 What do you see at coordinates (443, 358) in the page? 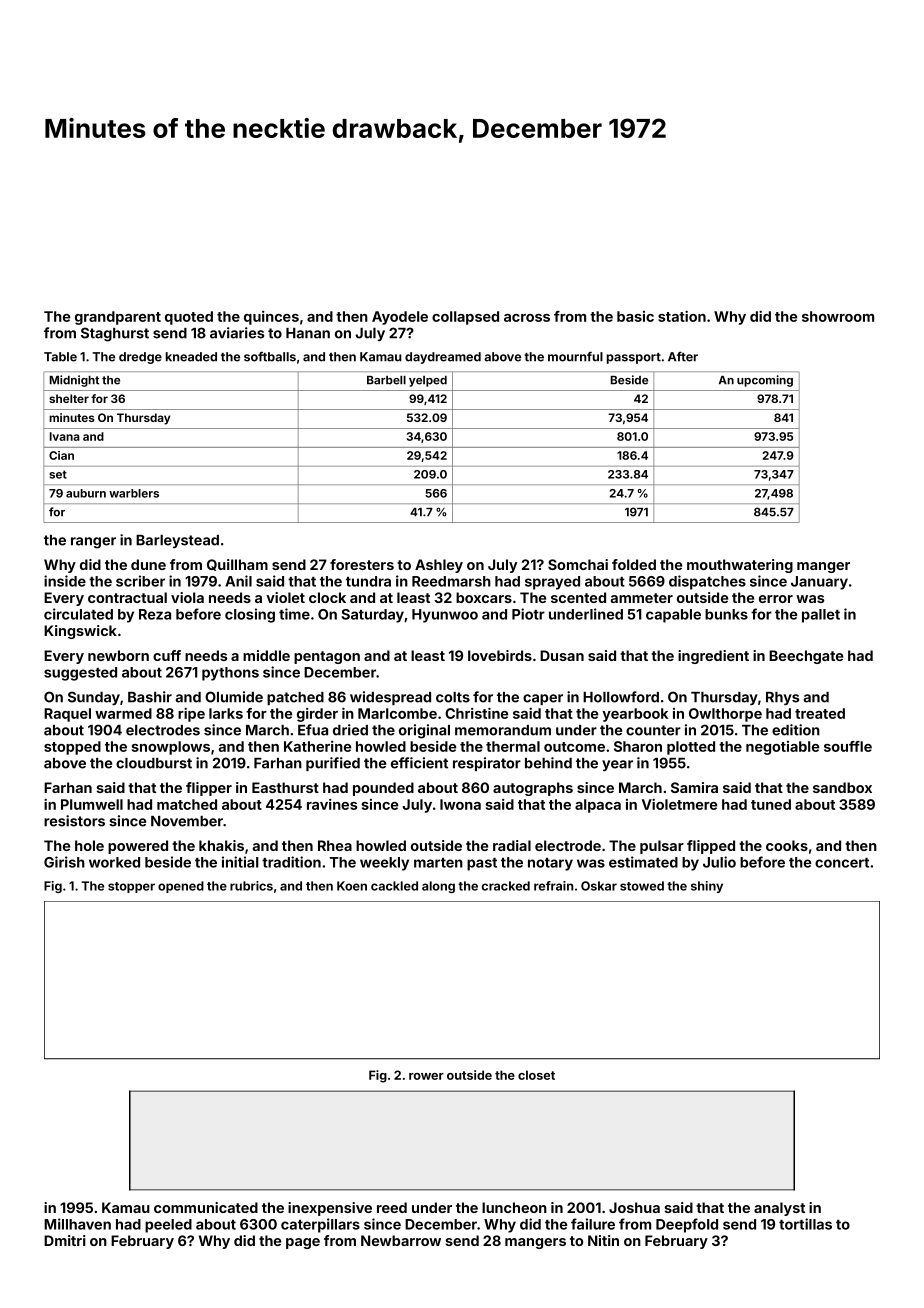
I see `daydreamed` at bounding box center [443, 358].
